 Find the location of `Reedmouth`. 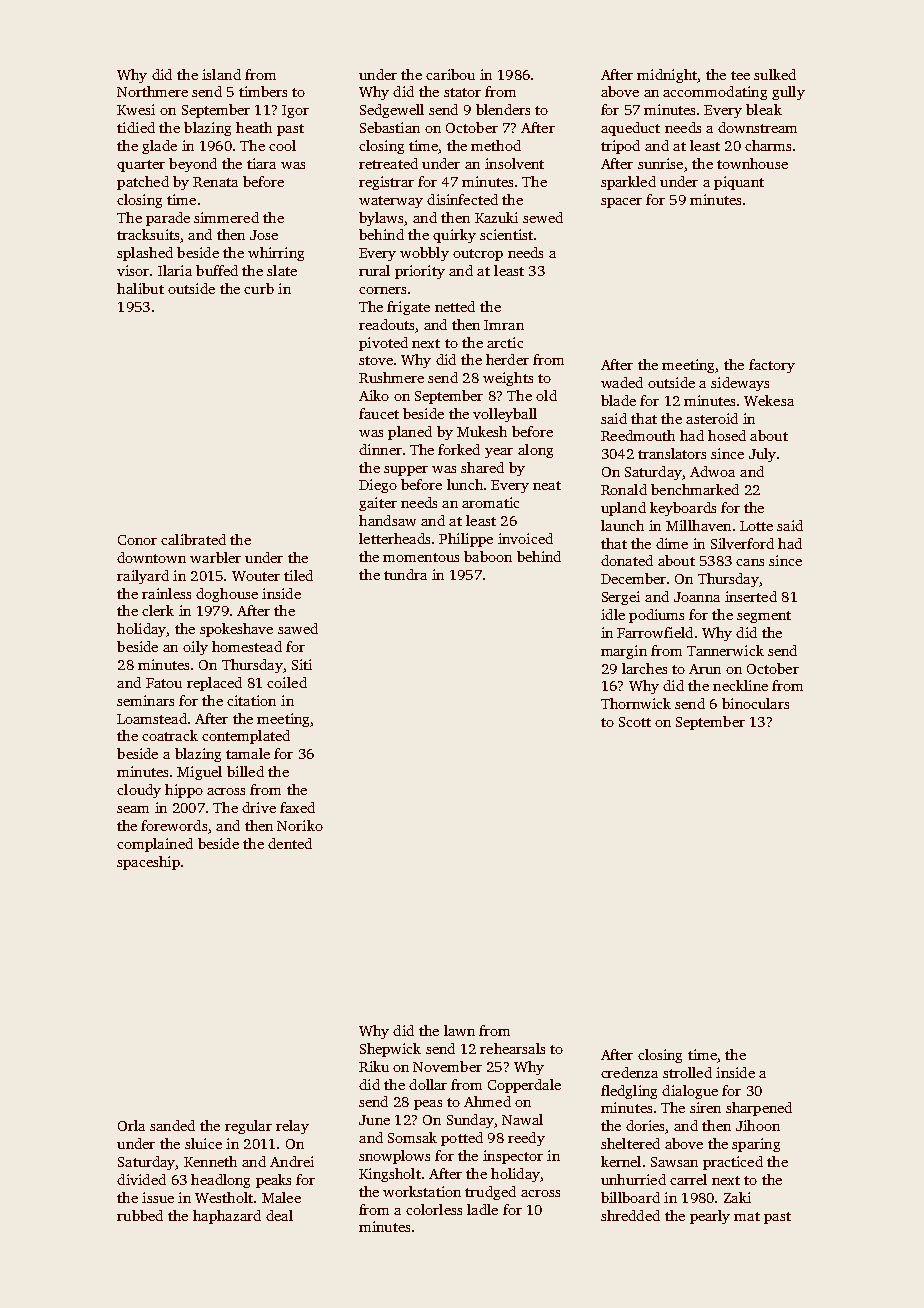

Reedmouth is located at coordinates (638, 435).
